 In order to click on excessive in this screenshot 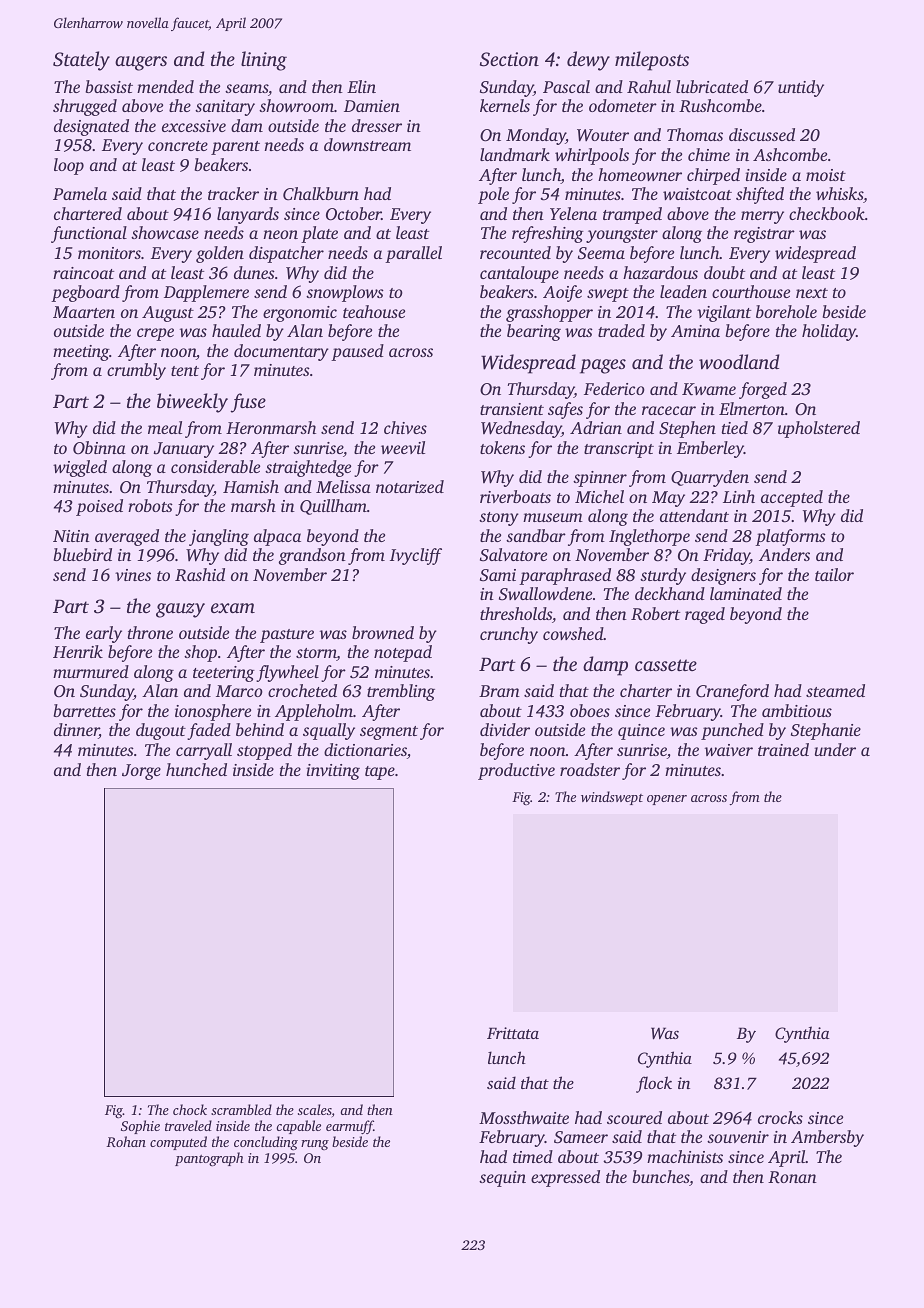, I will do `click(194, 126)`.
